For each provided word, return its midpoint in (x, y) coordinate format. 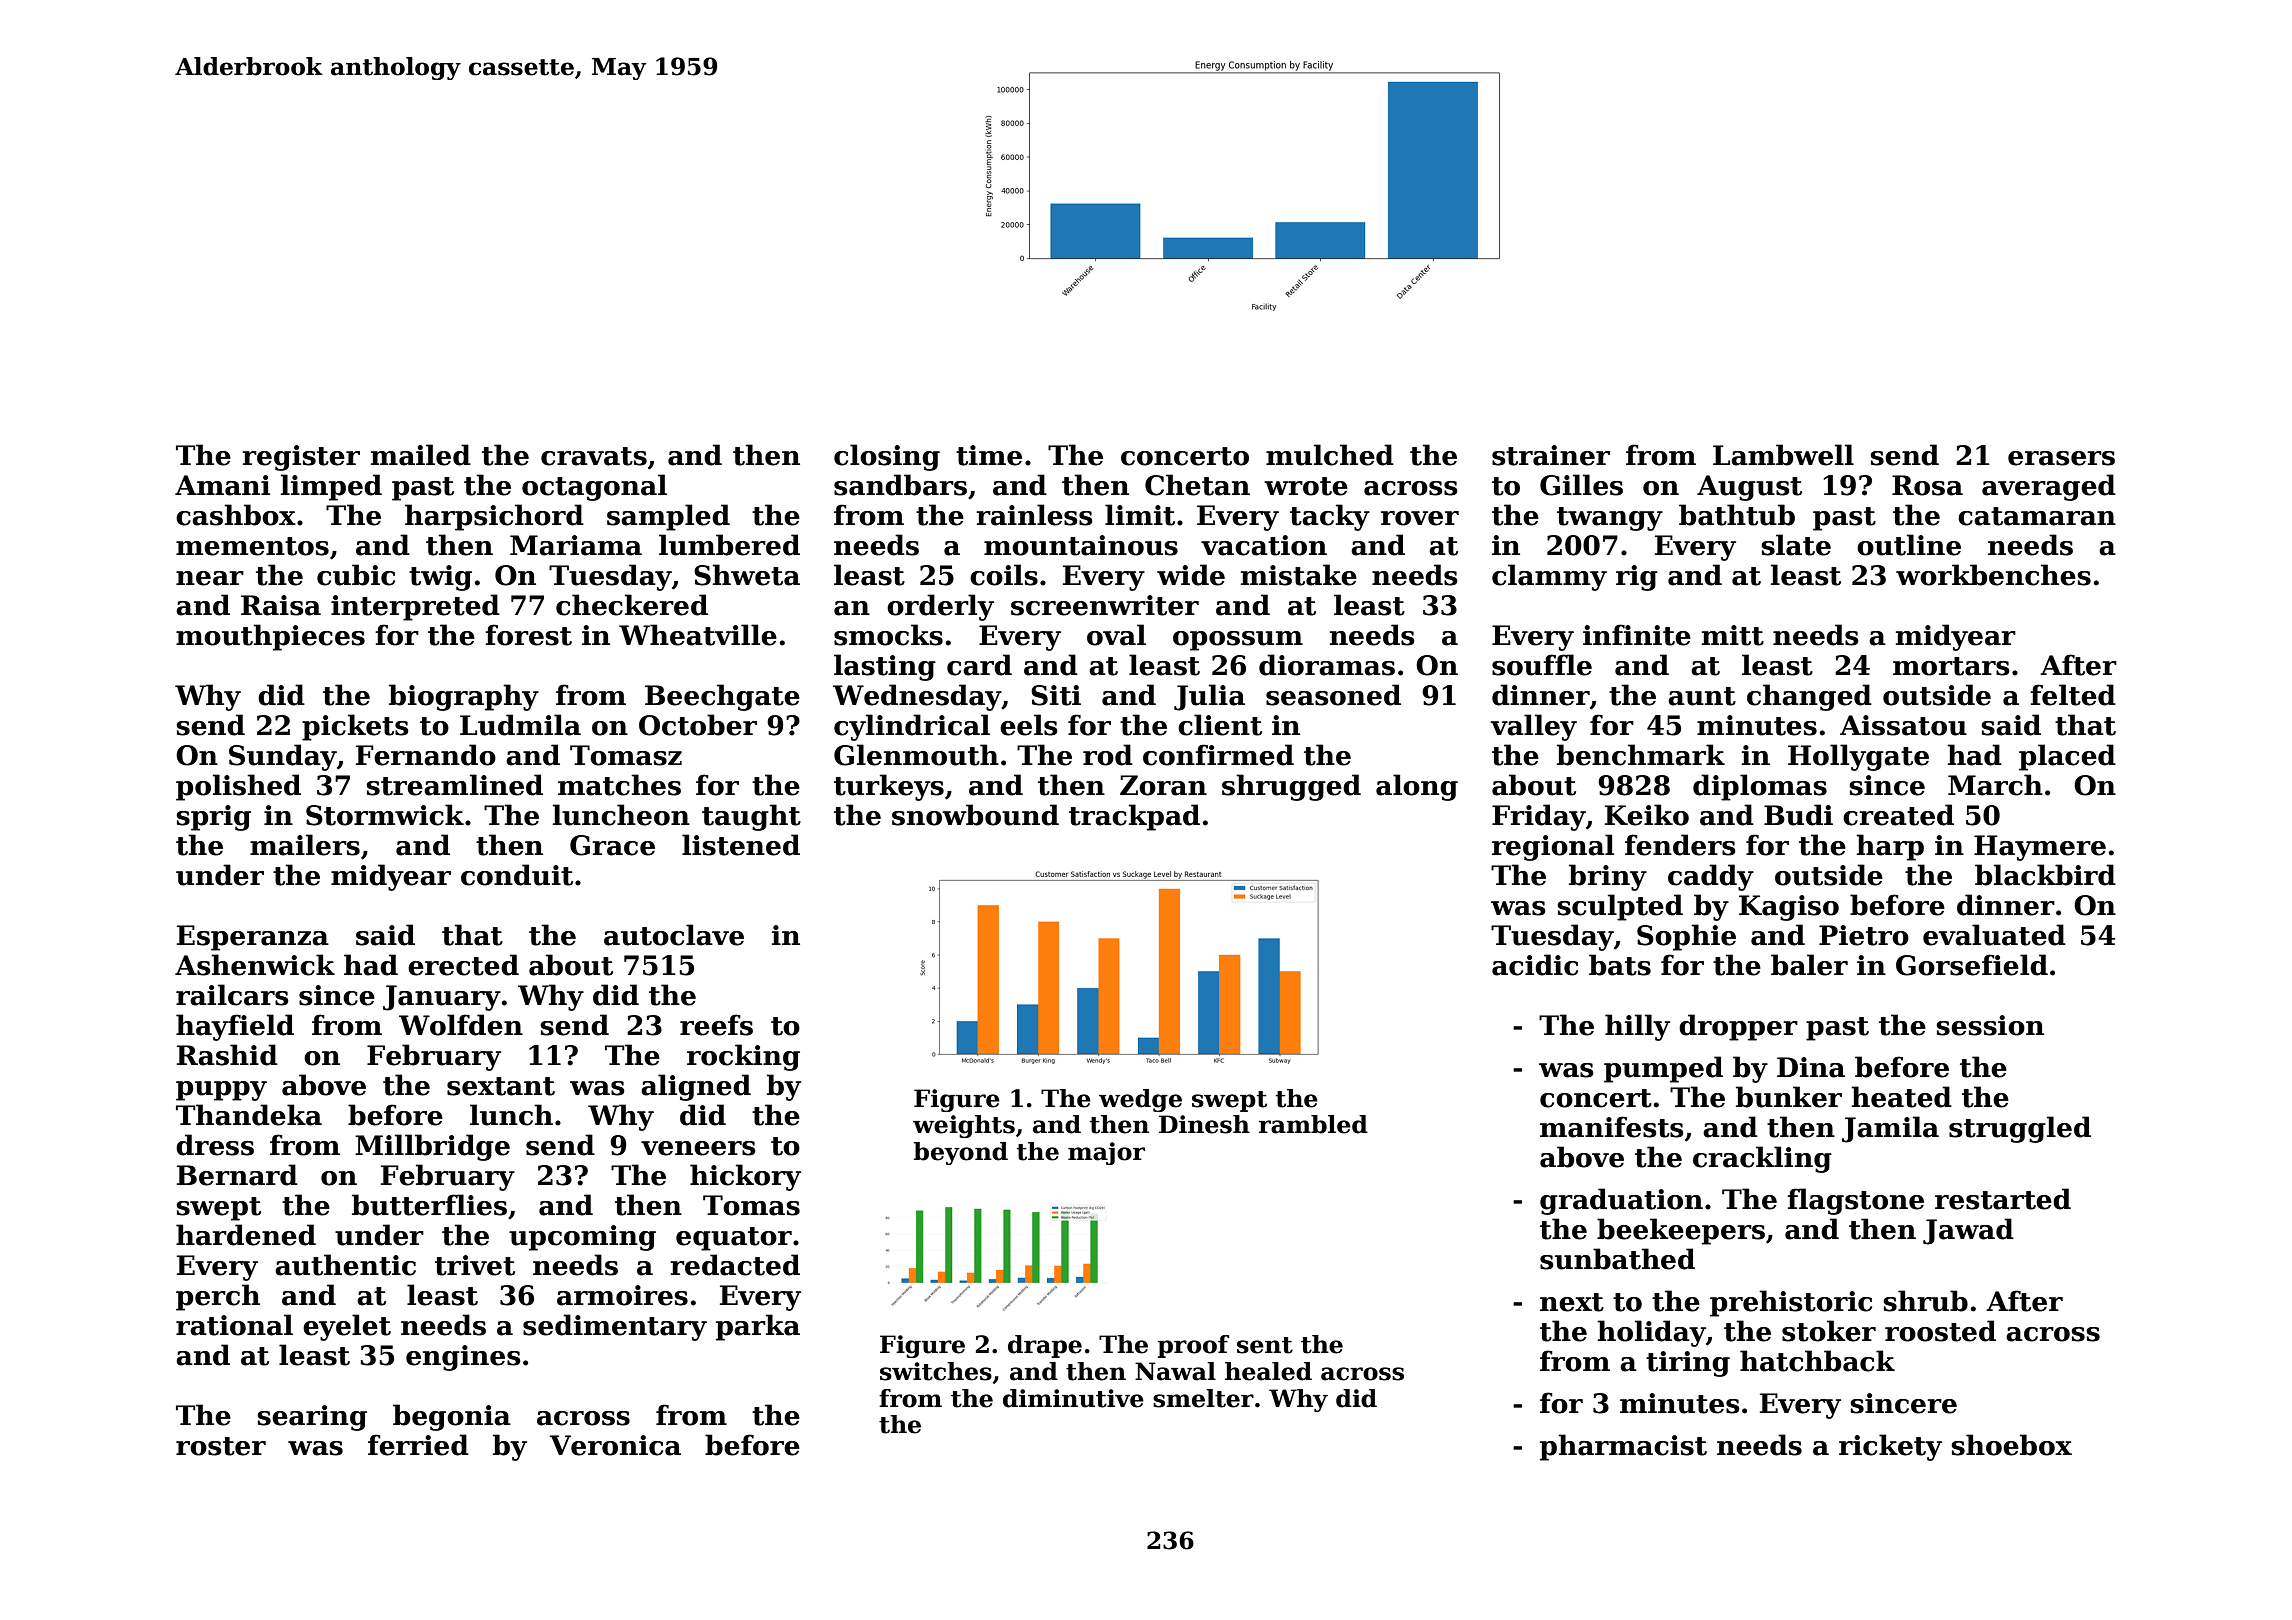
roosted (1940, 1331)
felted (2073, 695)
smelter (1203, 1398)
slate (1796, 545)
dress (215, 1145)
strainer (1551, 455)
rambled (1313, 1124)
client (1220, 725)
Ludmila (520, 725)
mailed (421, 455)
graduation (1621, 1201)
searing (312, 1418)
